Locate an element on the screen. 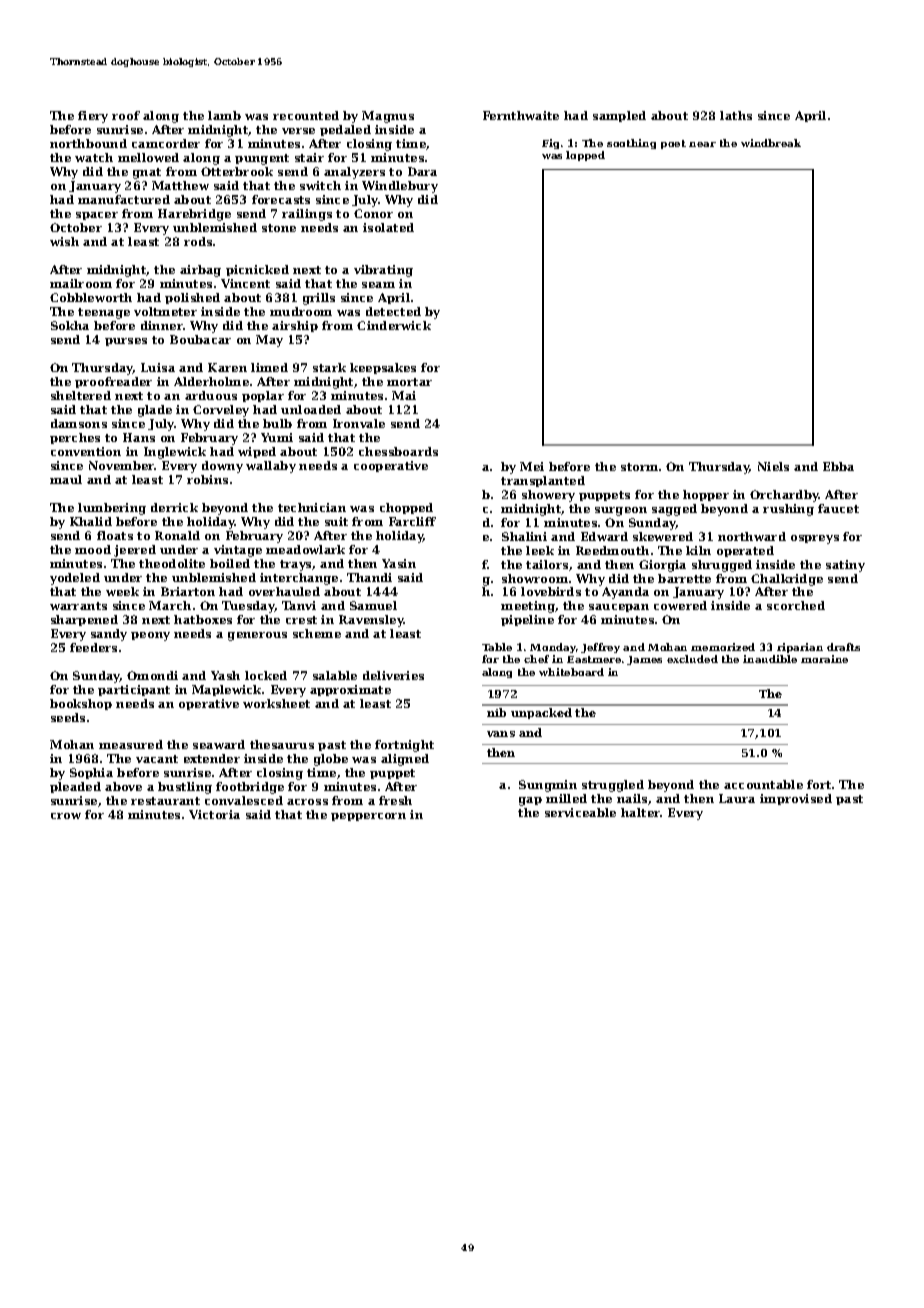 The image size is (924, 1308). Magnus is located at coordinates (388, 117).
